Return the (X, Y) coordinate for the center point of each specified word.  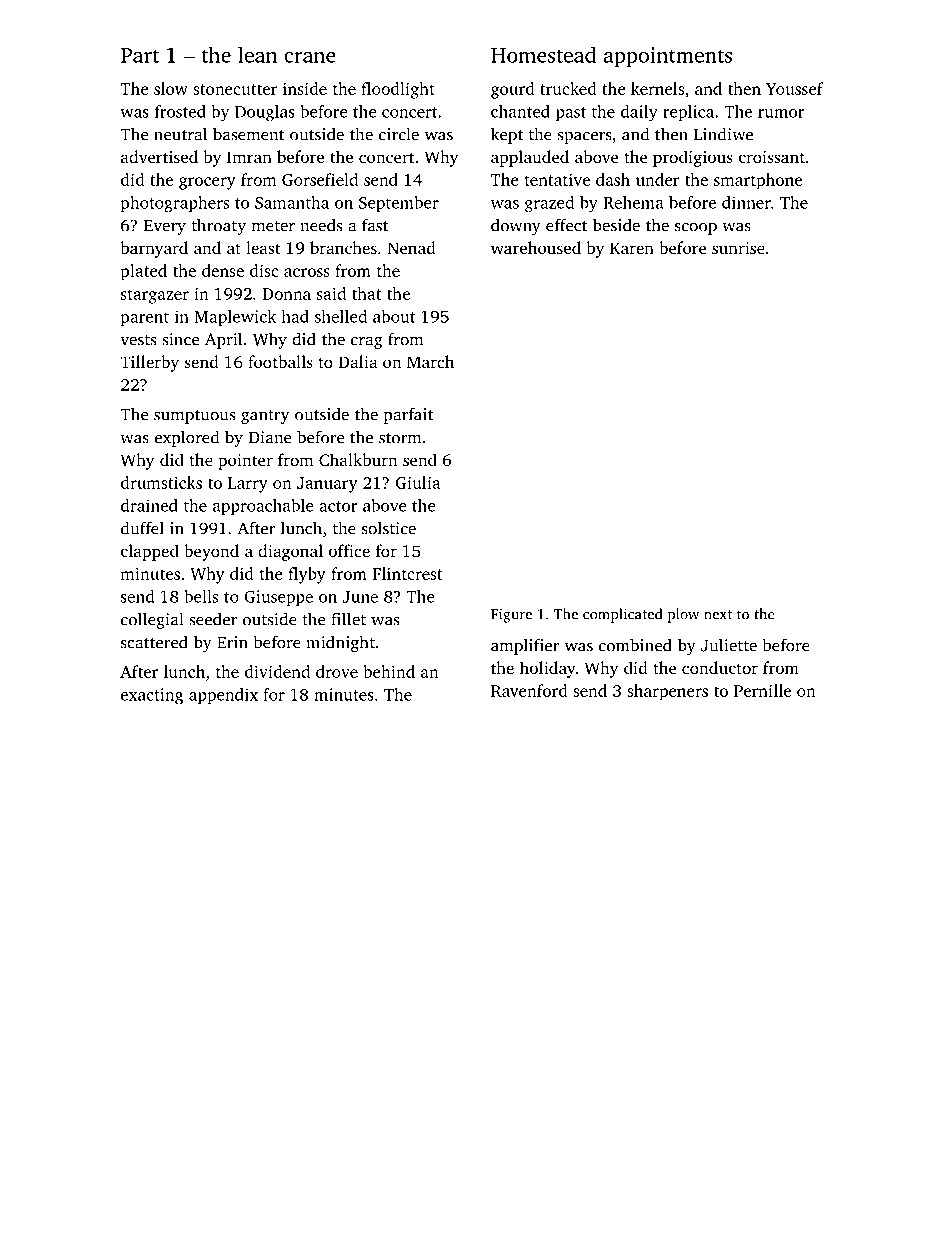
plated (144, 272)
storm (400, 438)
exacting (152, 696)
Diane (270, 437)
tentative (557, 180)
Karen (632, 248)
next (718, 615)
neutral (180, 134)
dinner (746, 202)
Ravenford (529, 690)
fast (375, 225)
